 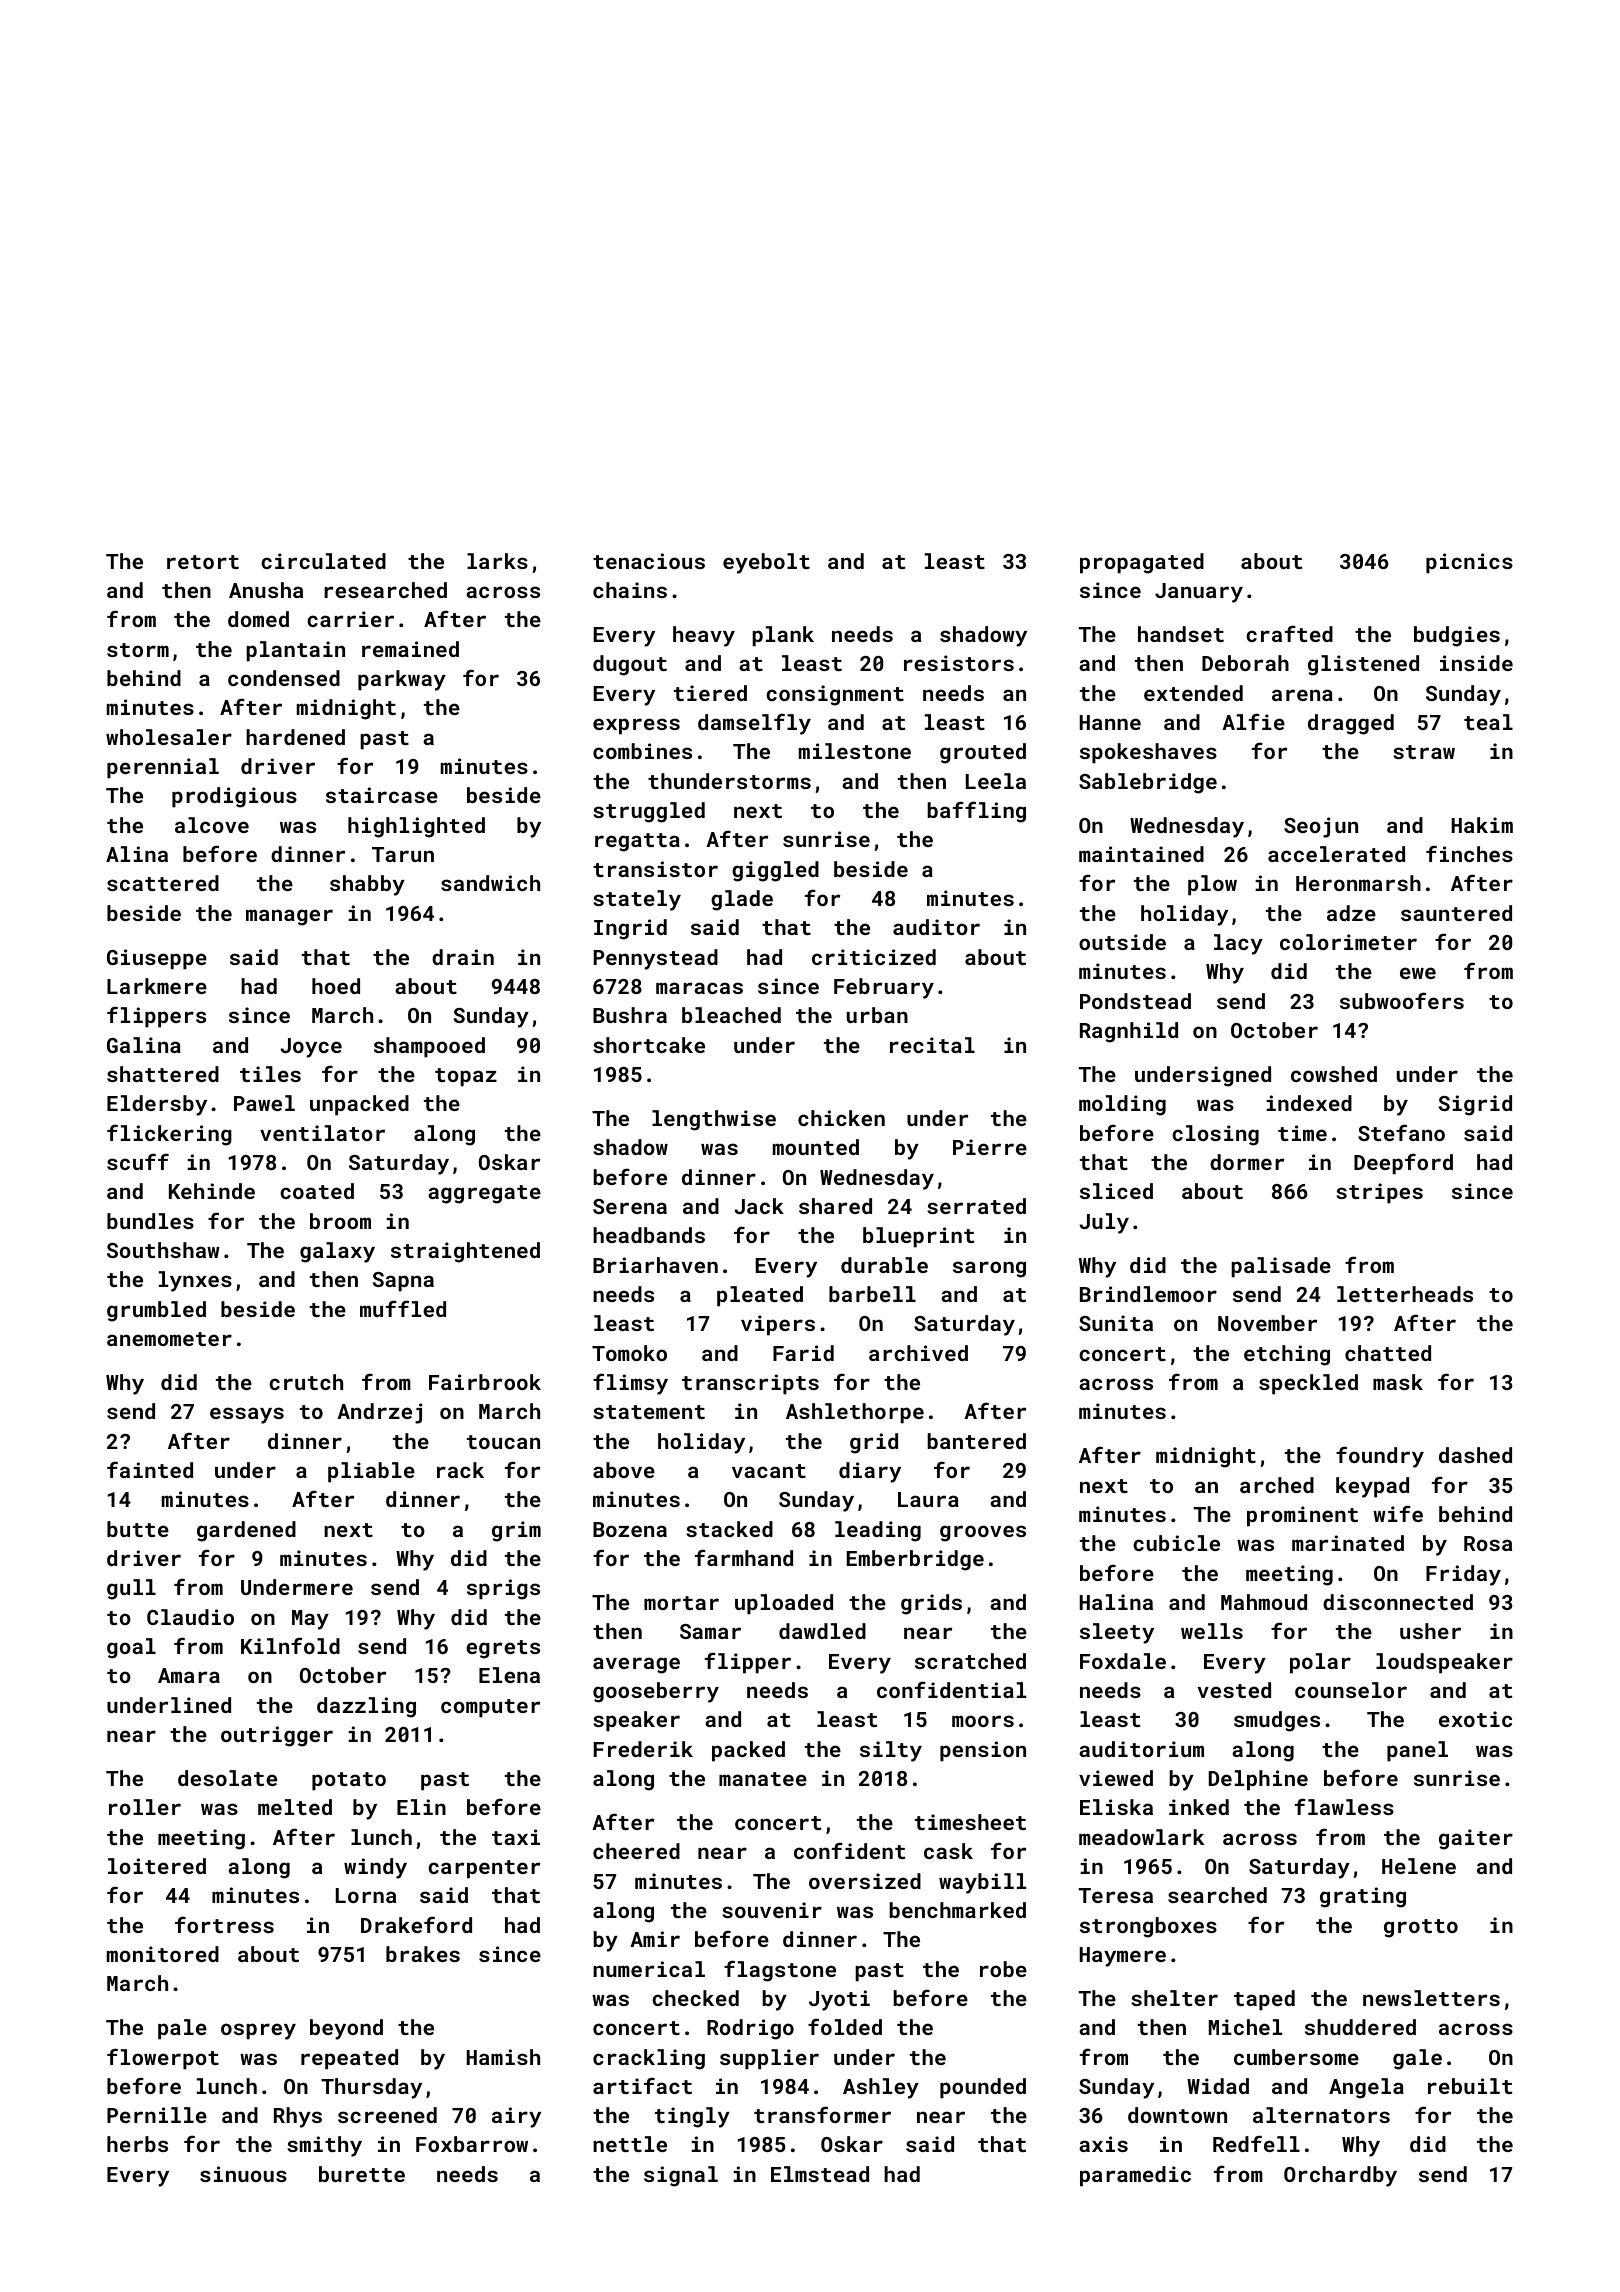 I want to click on parkway, so click(x=402, y=680).
